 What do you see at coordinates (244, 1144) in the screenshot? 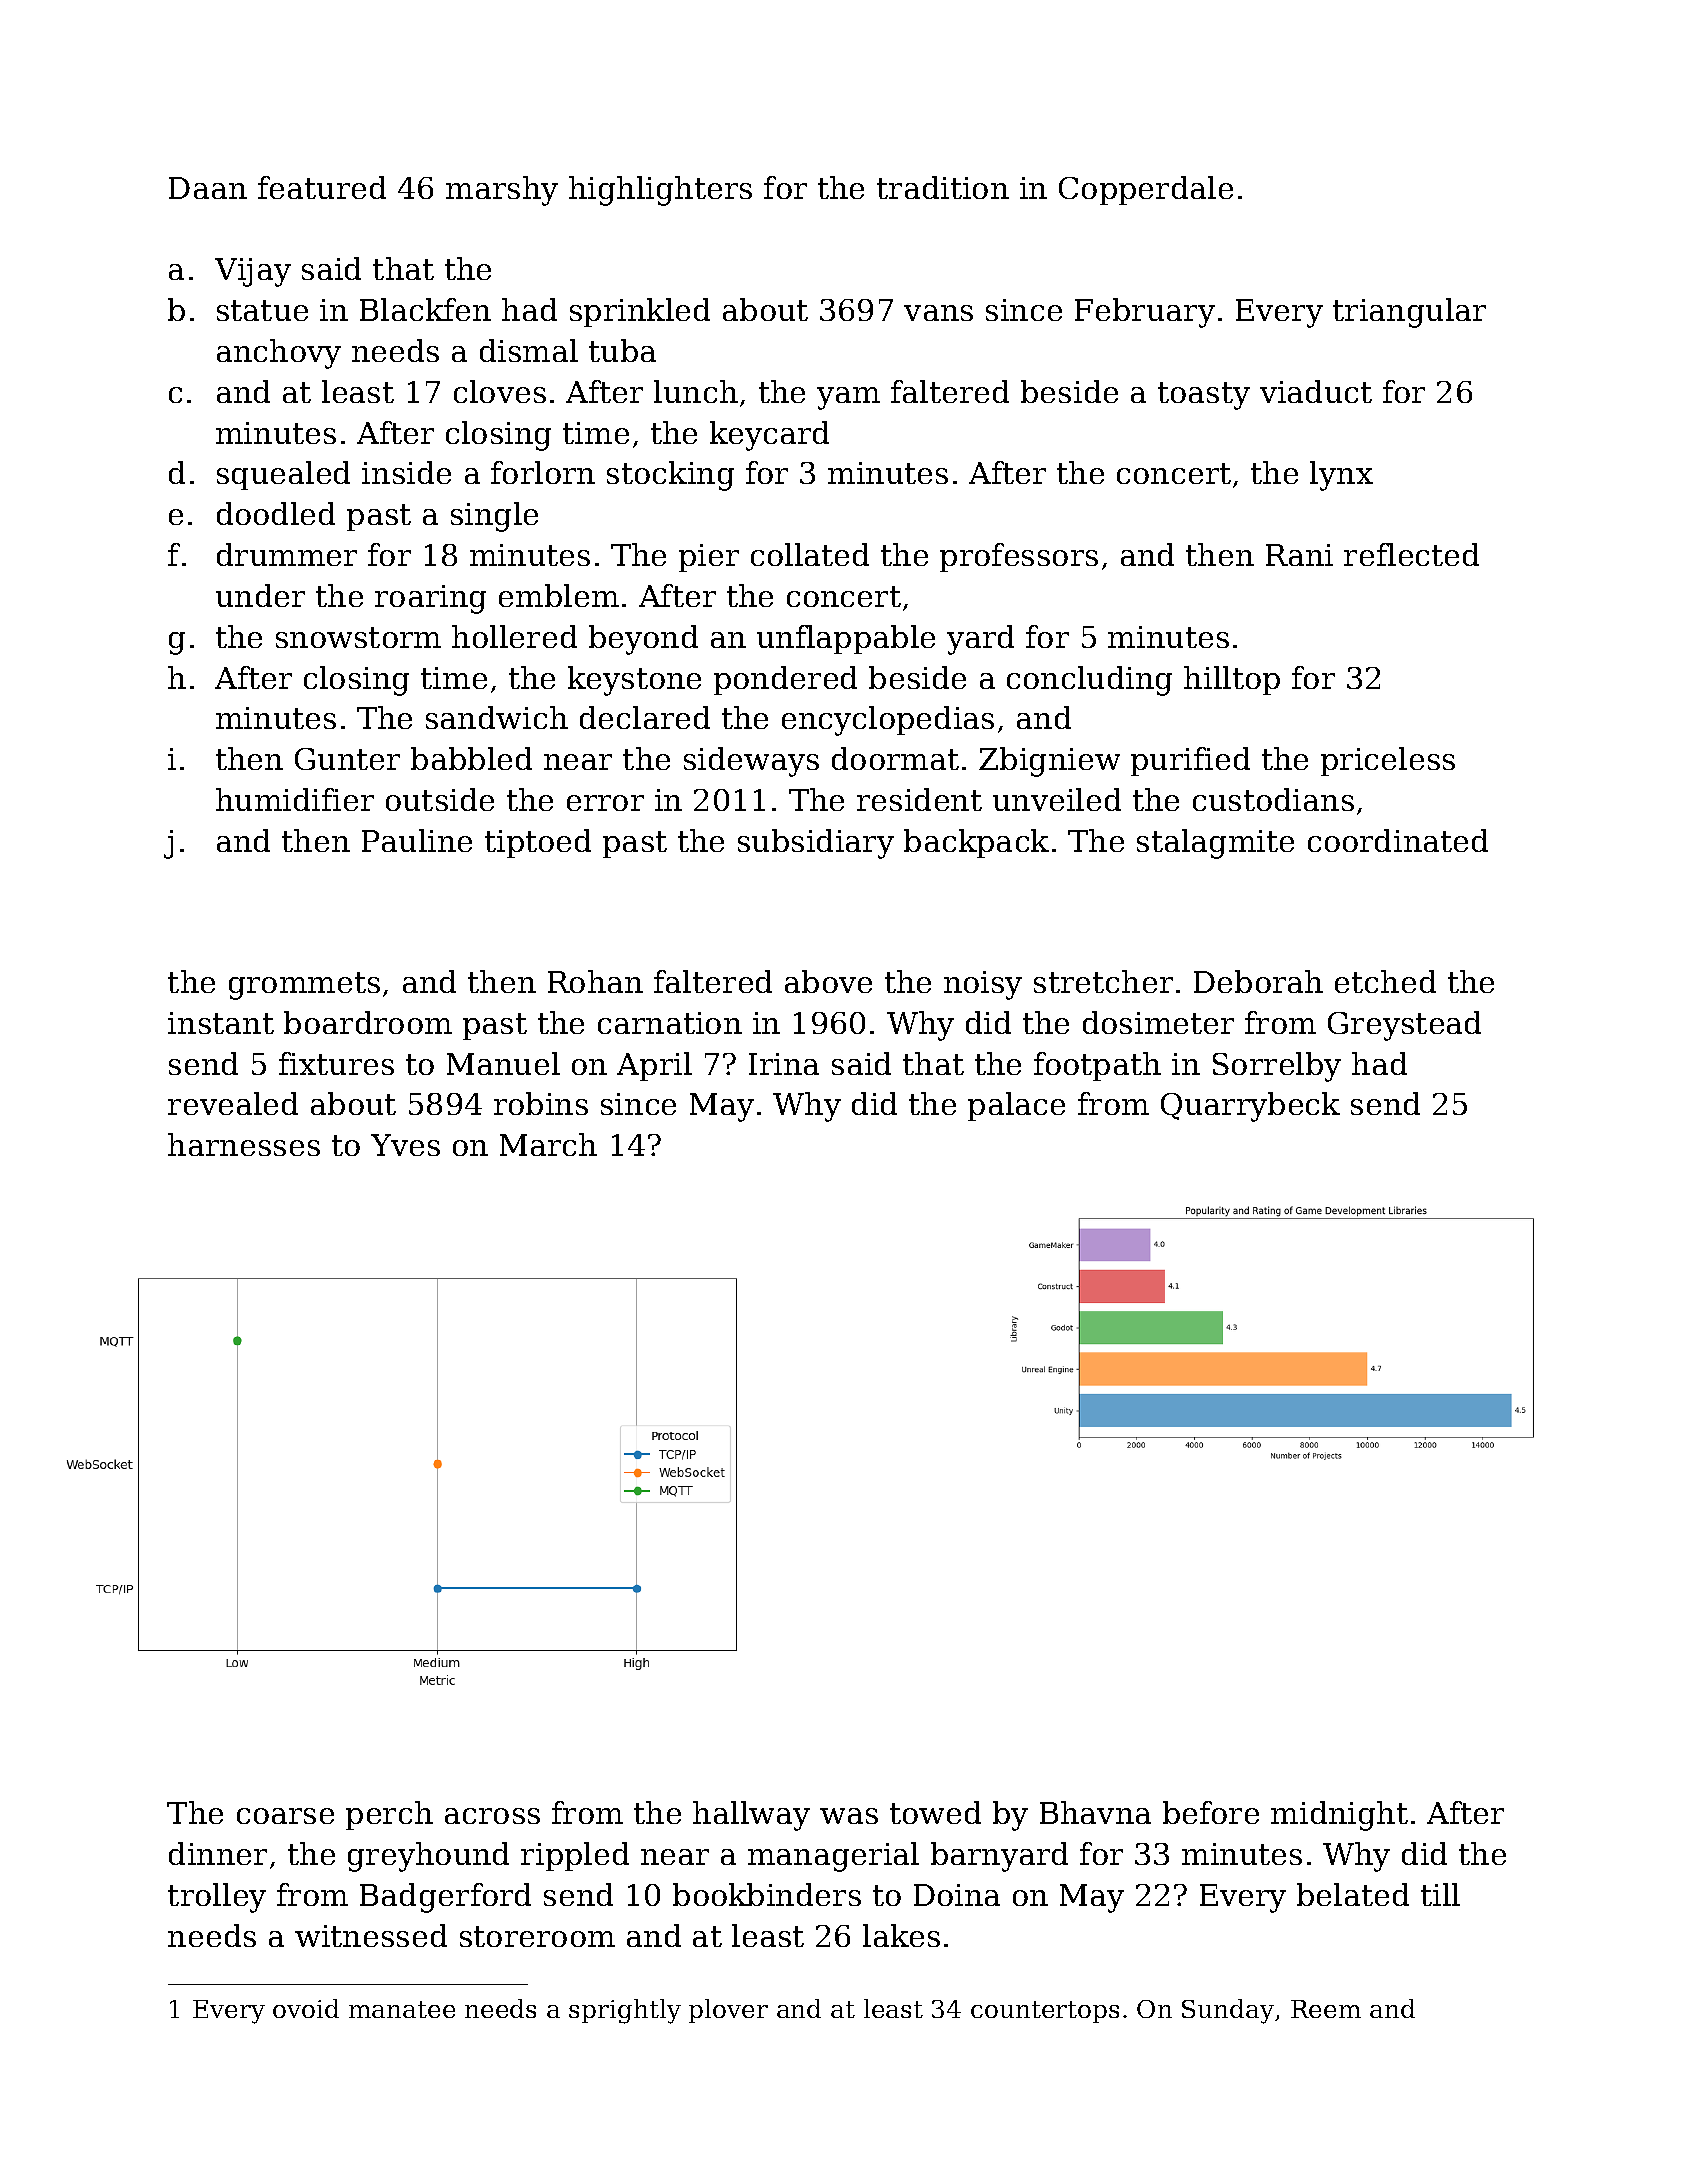
I see `harnesses` at bounding box center [244, 1144].
